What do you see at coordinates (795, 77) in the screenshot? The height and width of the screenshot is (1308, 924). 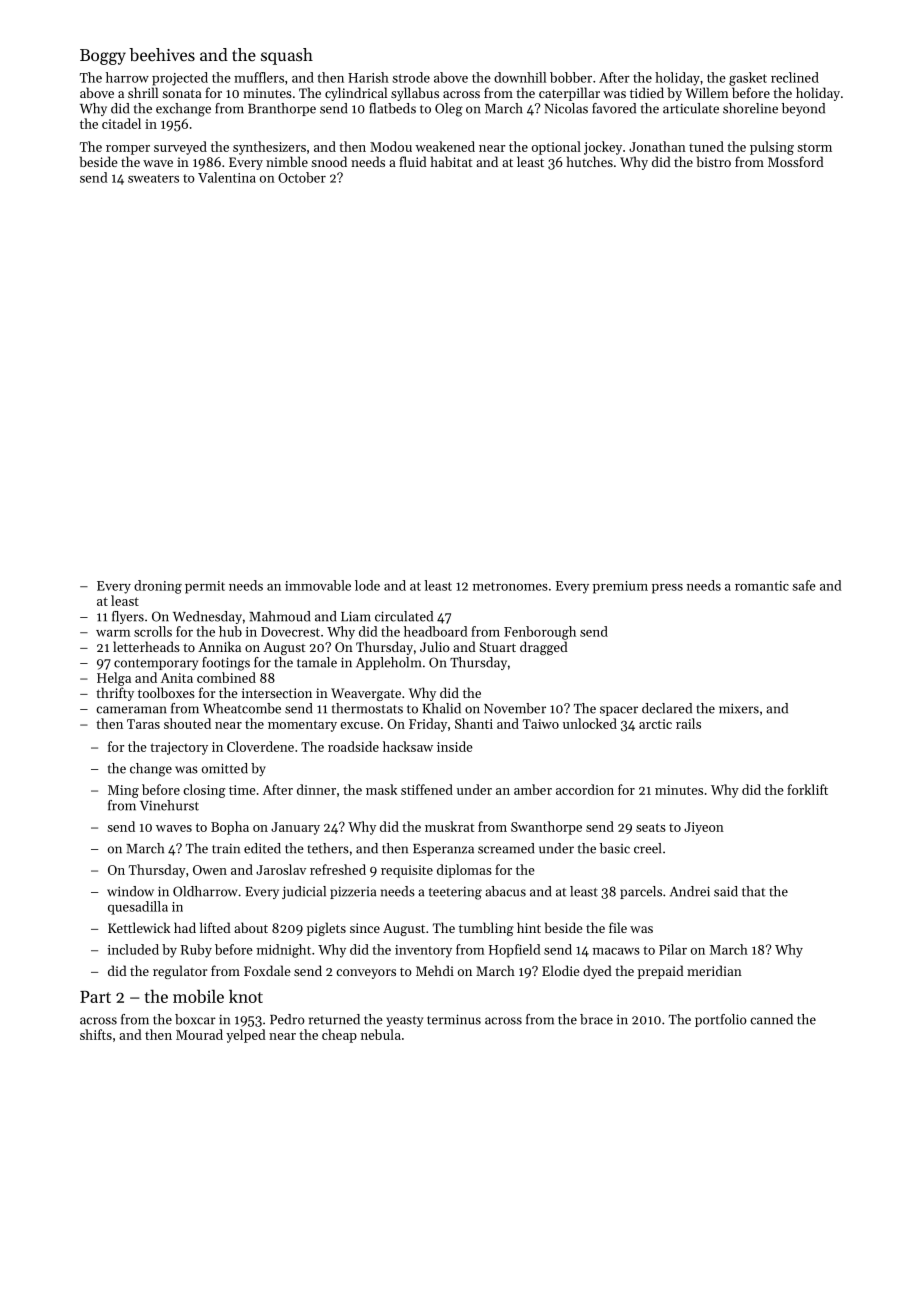 I see `reclined` at bounding box center [795, 77].
